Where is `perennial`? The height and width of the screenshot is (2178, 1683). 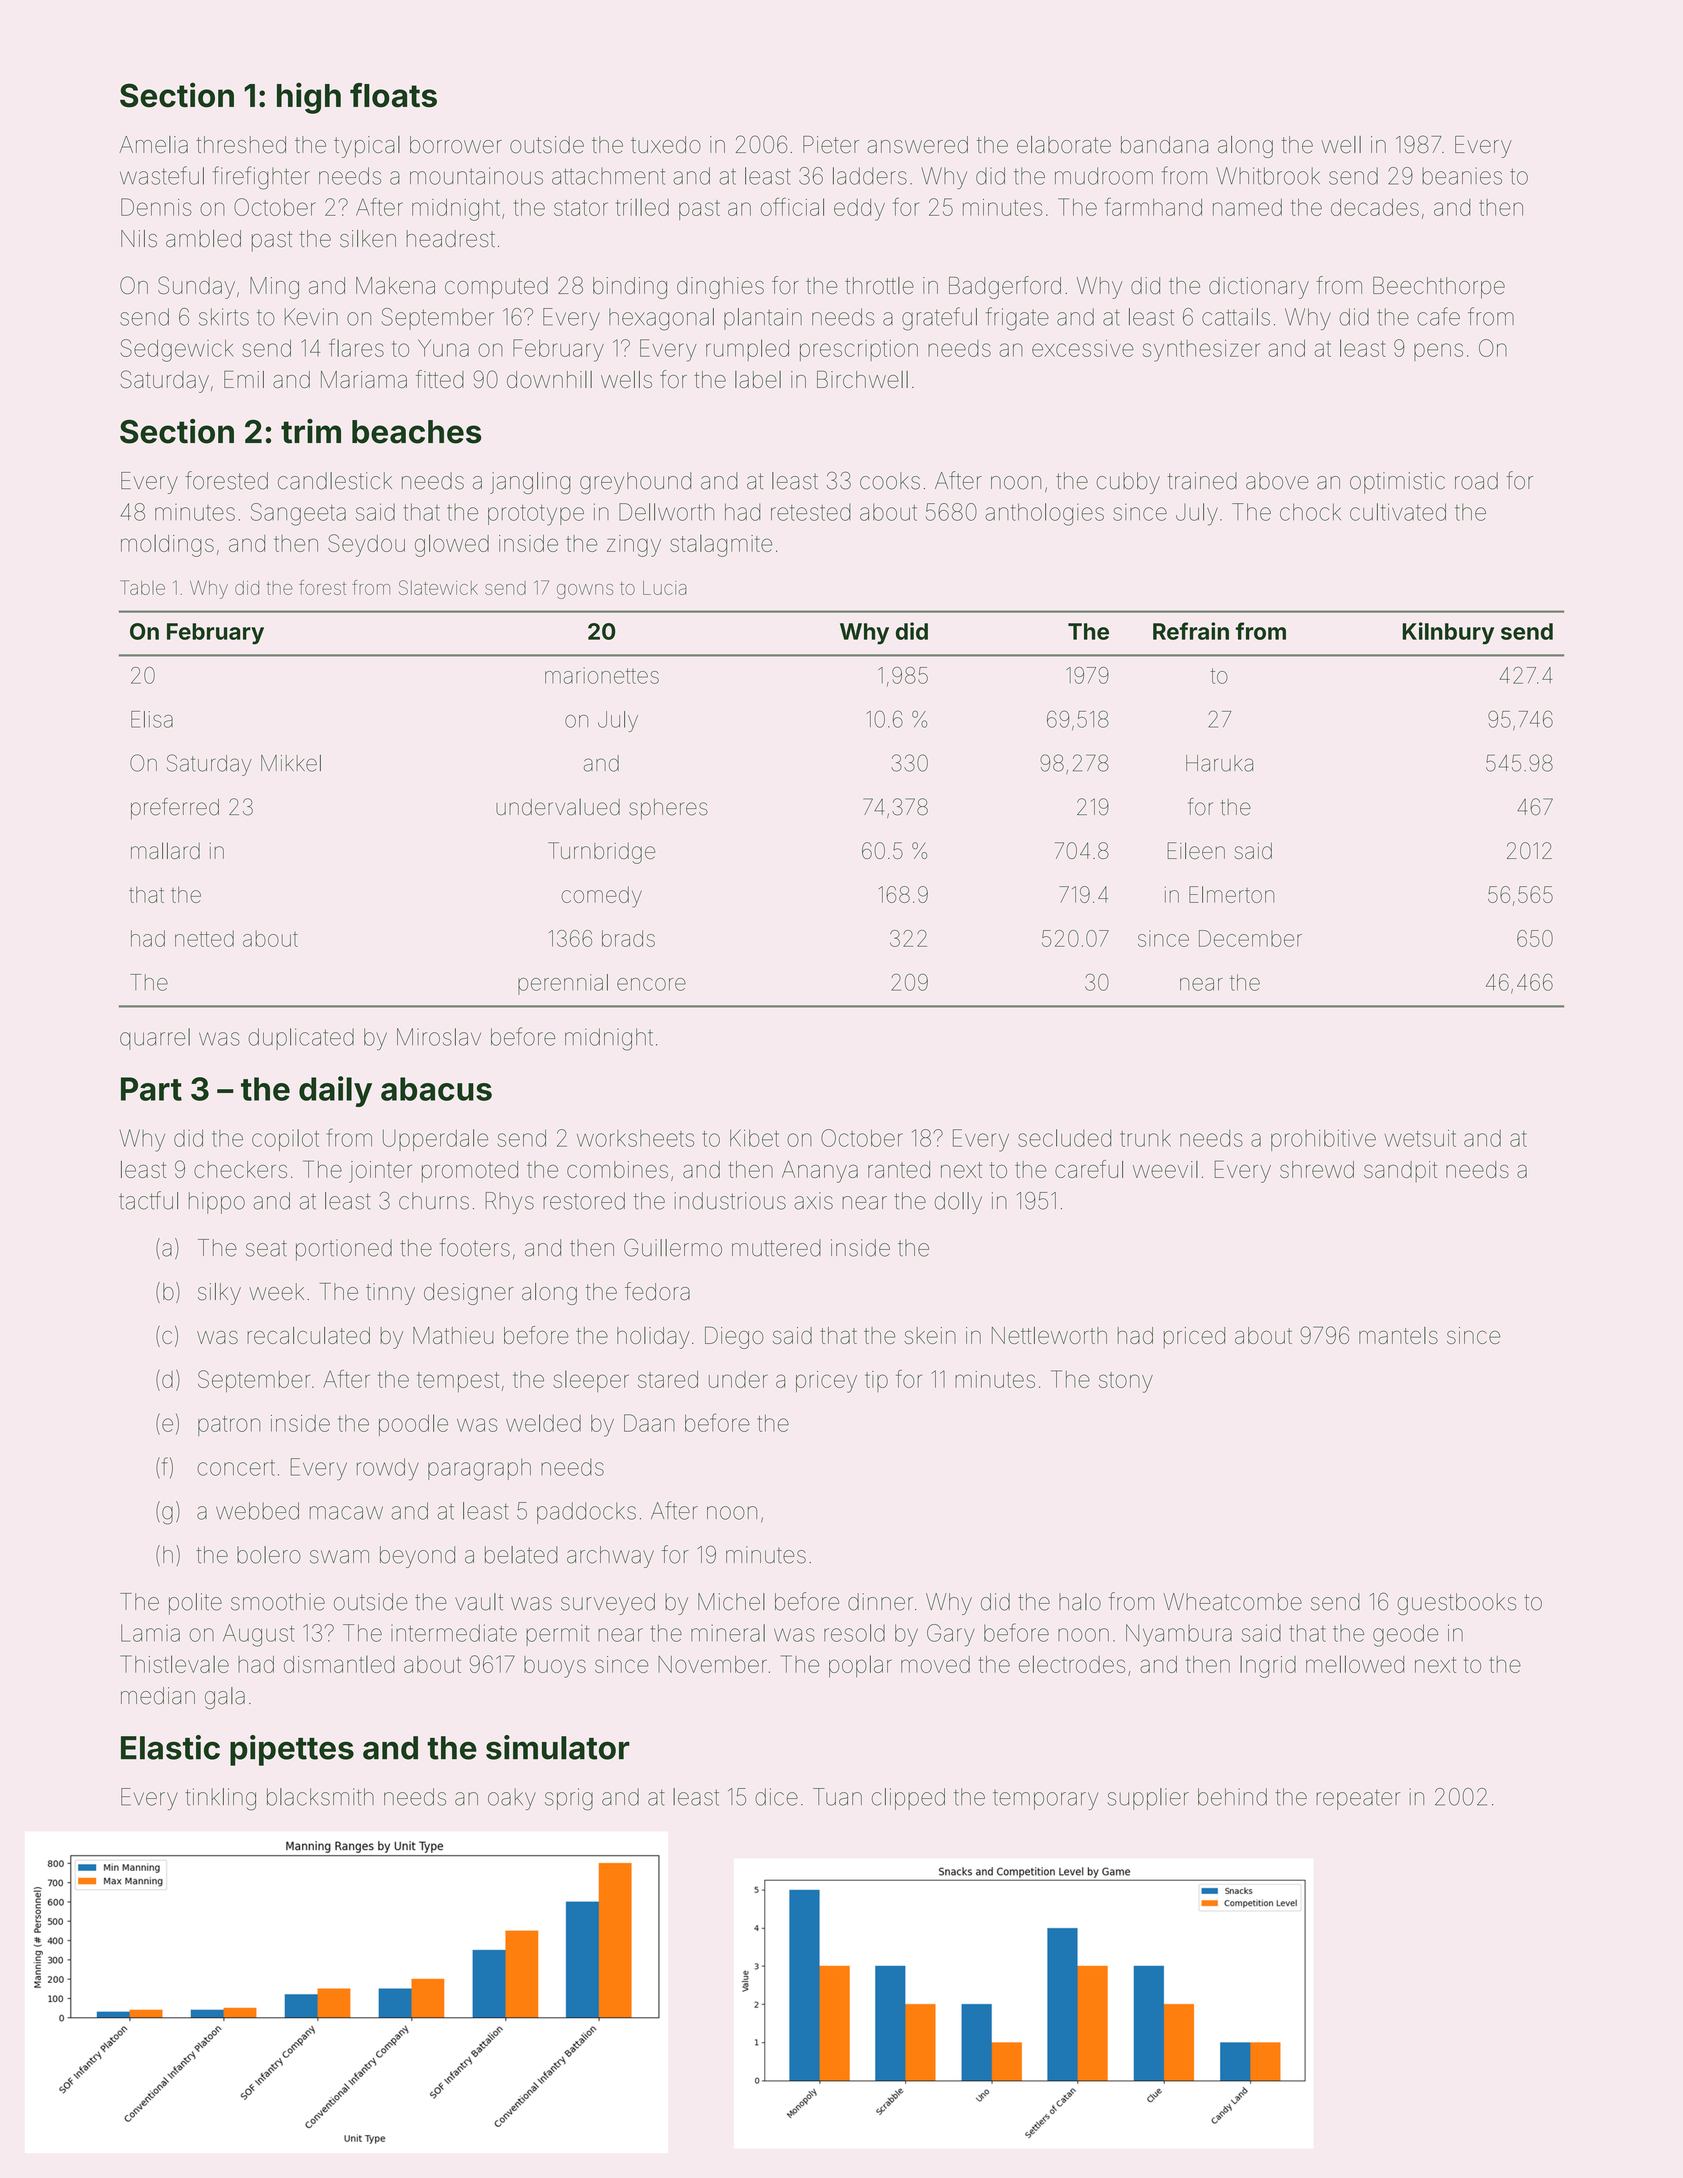
perennial is located at coordinates (563, 984).
